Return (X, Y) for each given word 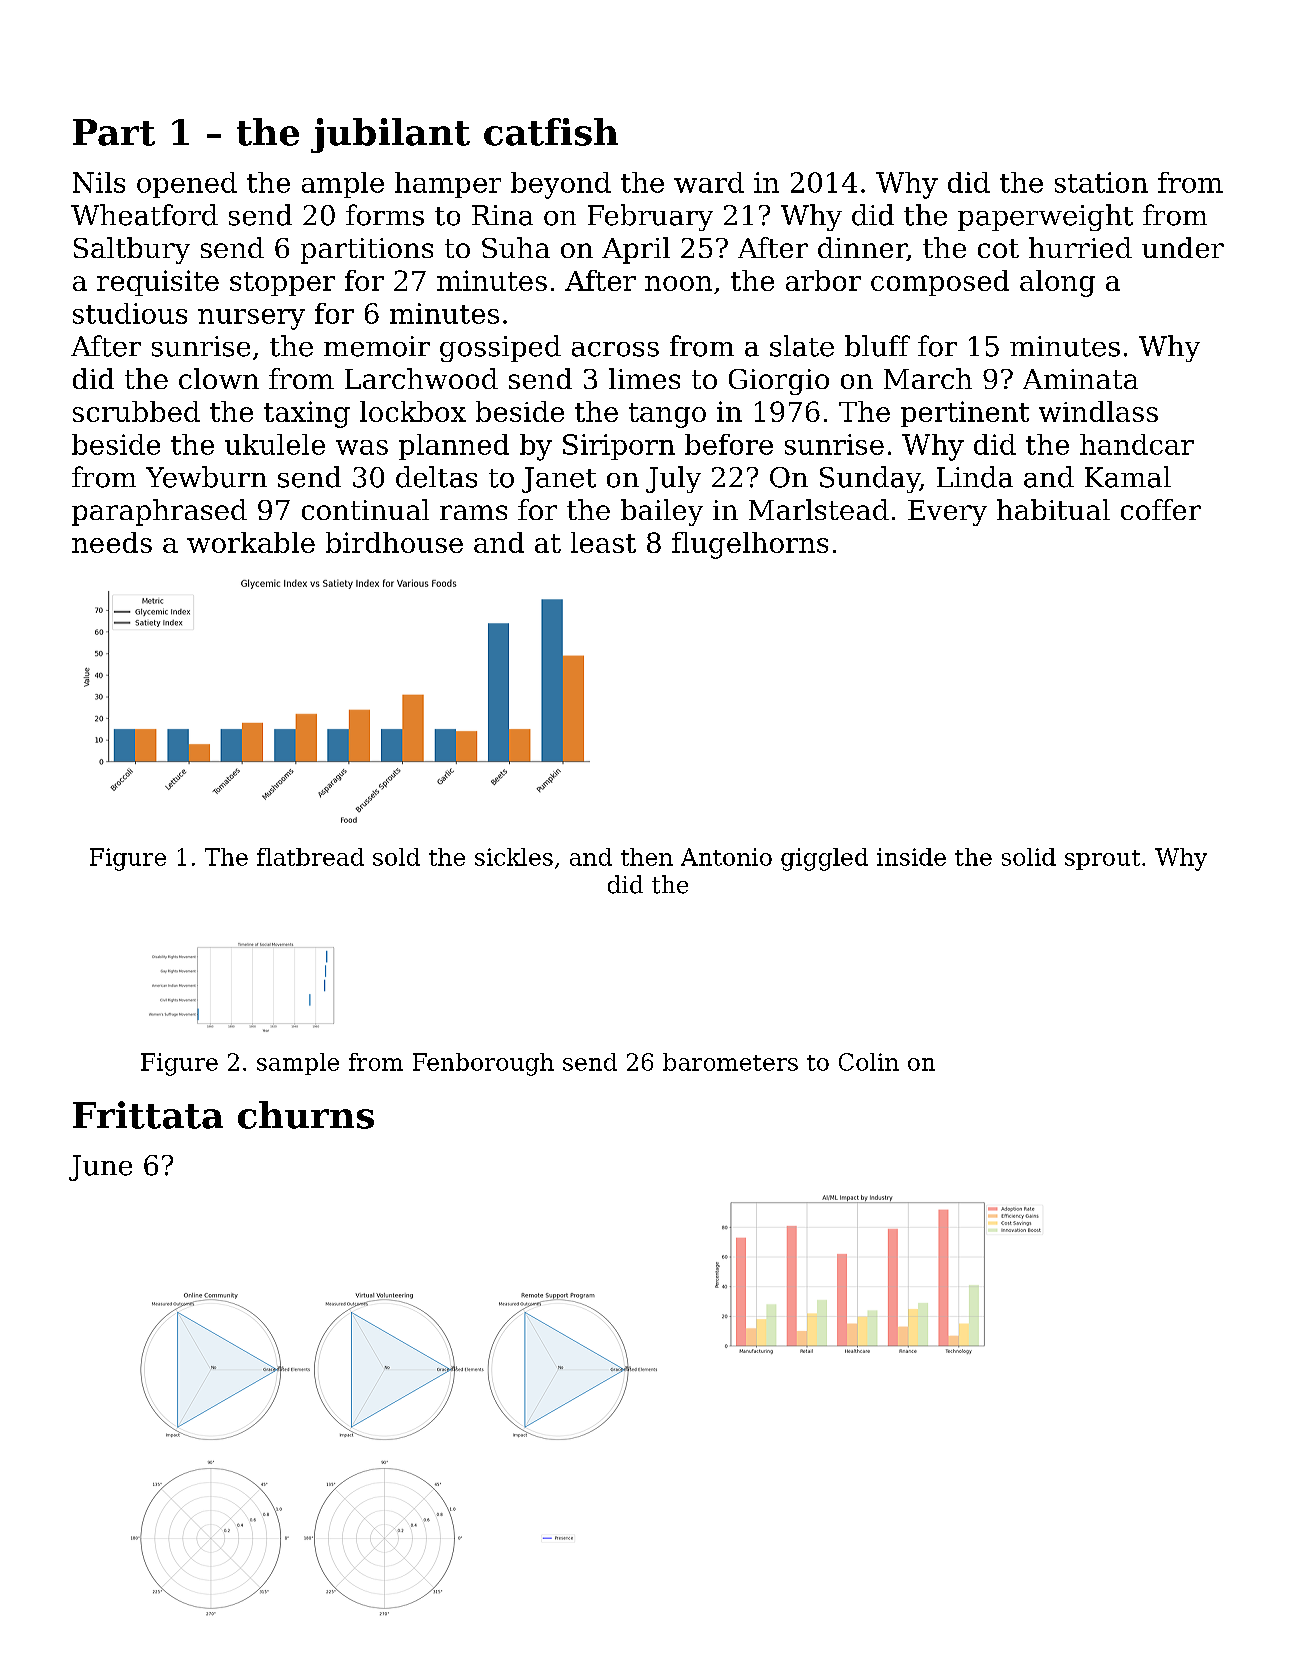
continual (365, 509)
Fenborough (483, 1064)
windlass (1098, 411)
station (1101, 182)
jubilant (390, 135)
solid (1029, 857)
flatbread (310, 857)
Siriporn (619, 447)
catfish (551, 132)
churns (306, 1115)
